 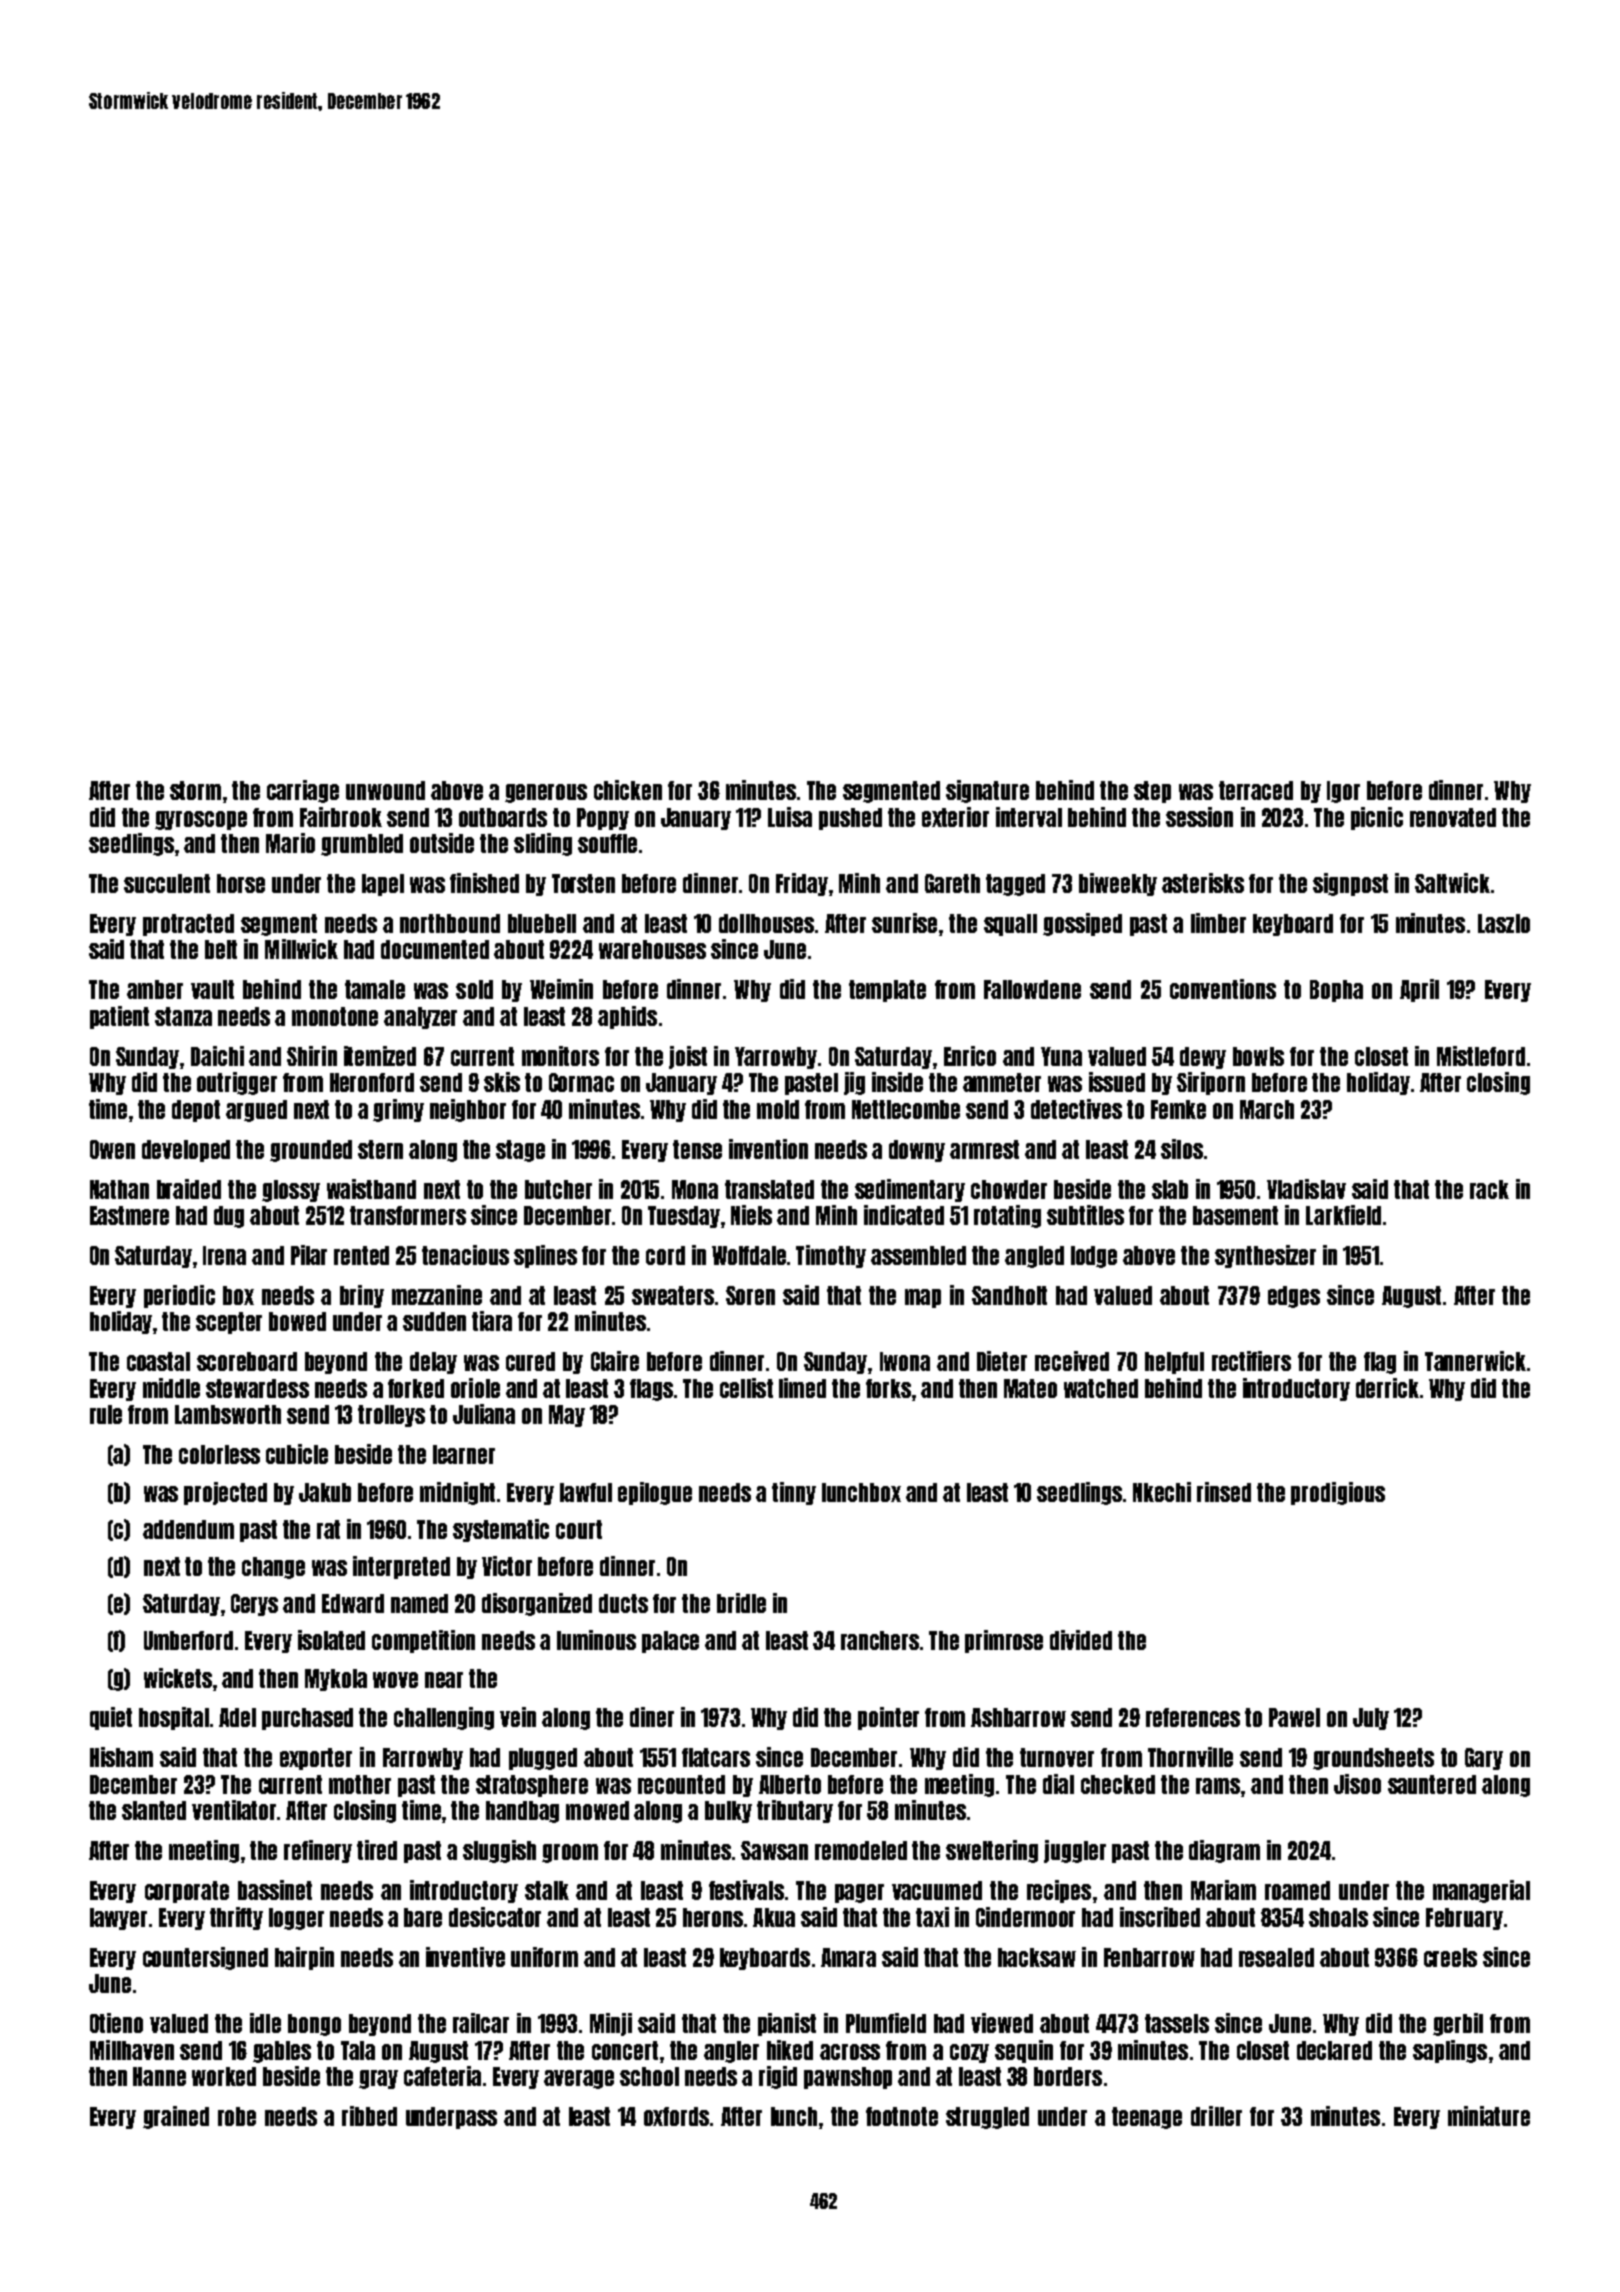 I want to click on dial, so click(x=1058, y=1784).
